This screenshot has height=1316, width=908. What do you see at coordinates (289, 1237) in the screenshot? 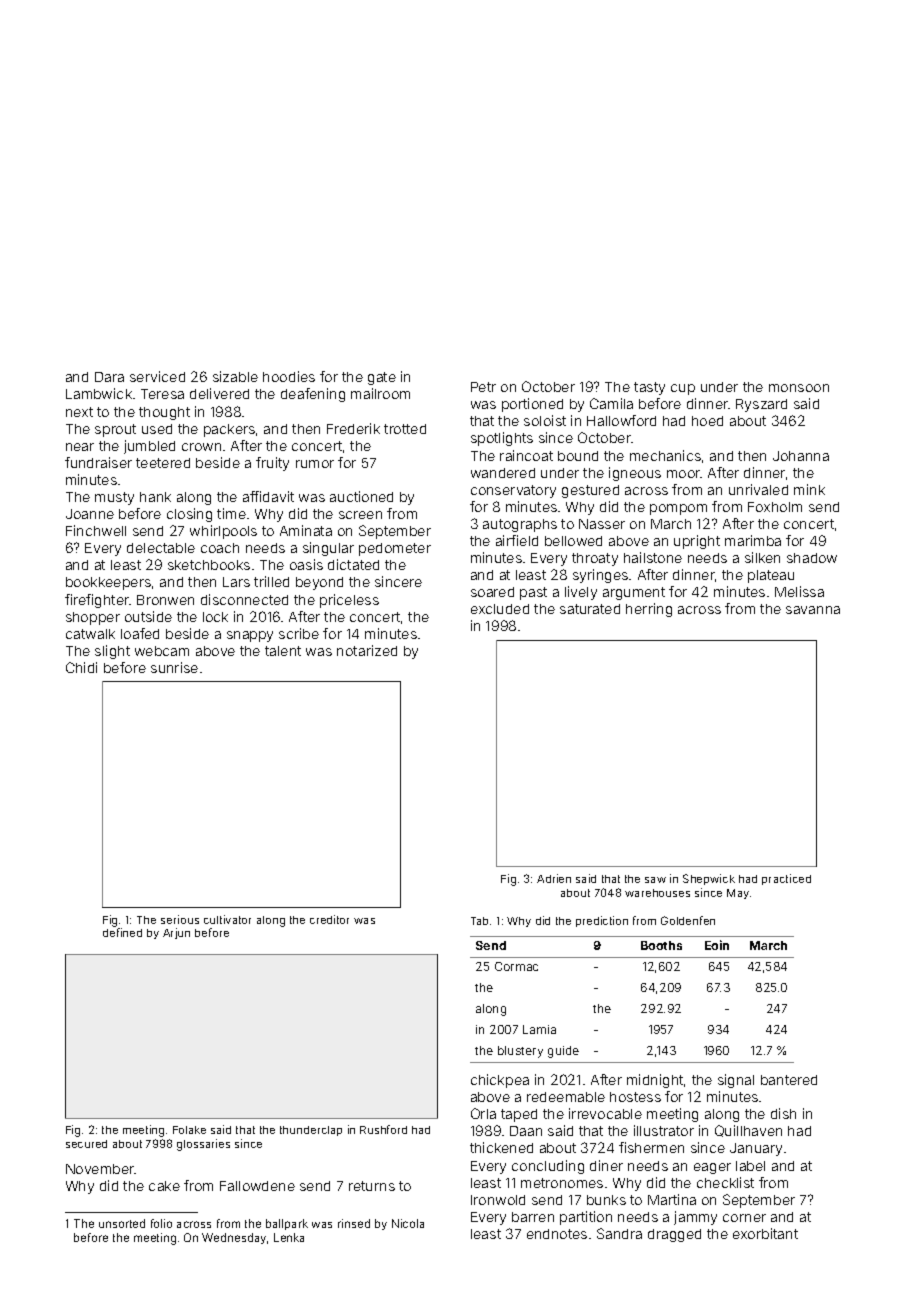
I see `Lenka` at bounding box center [289, 1237].
